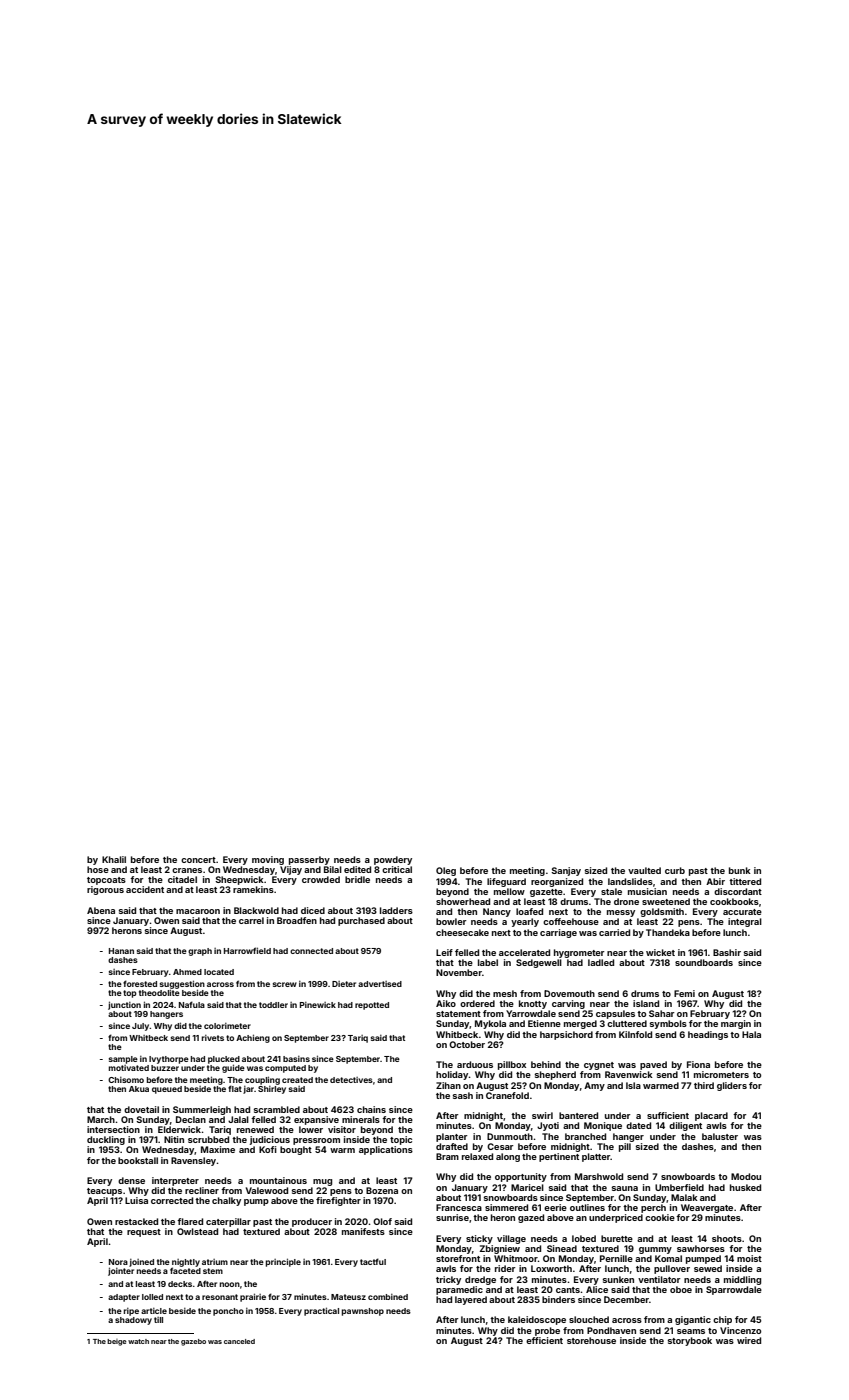  I want to click on March, so click(101, 1119).
